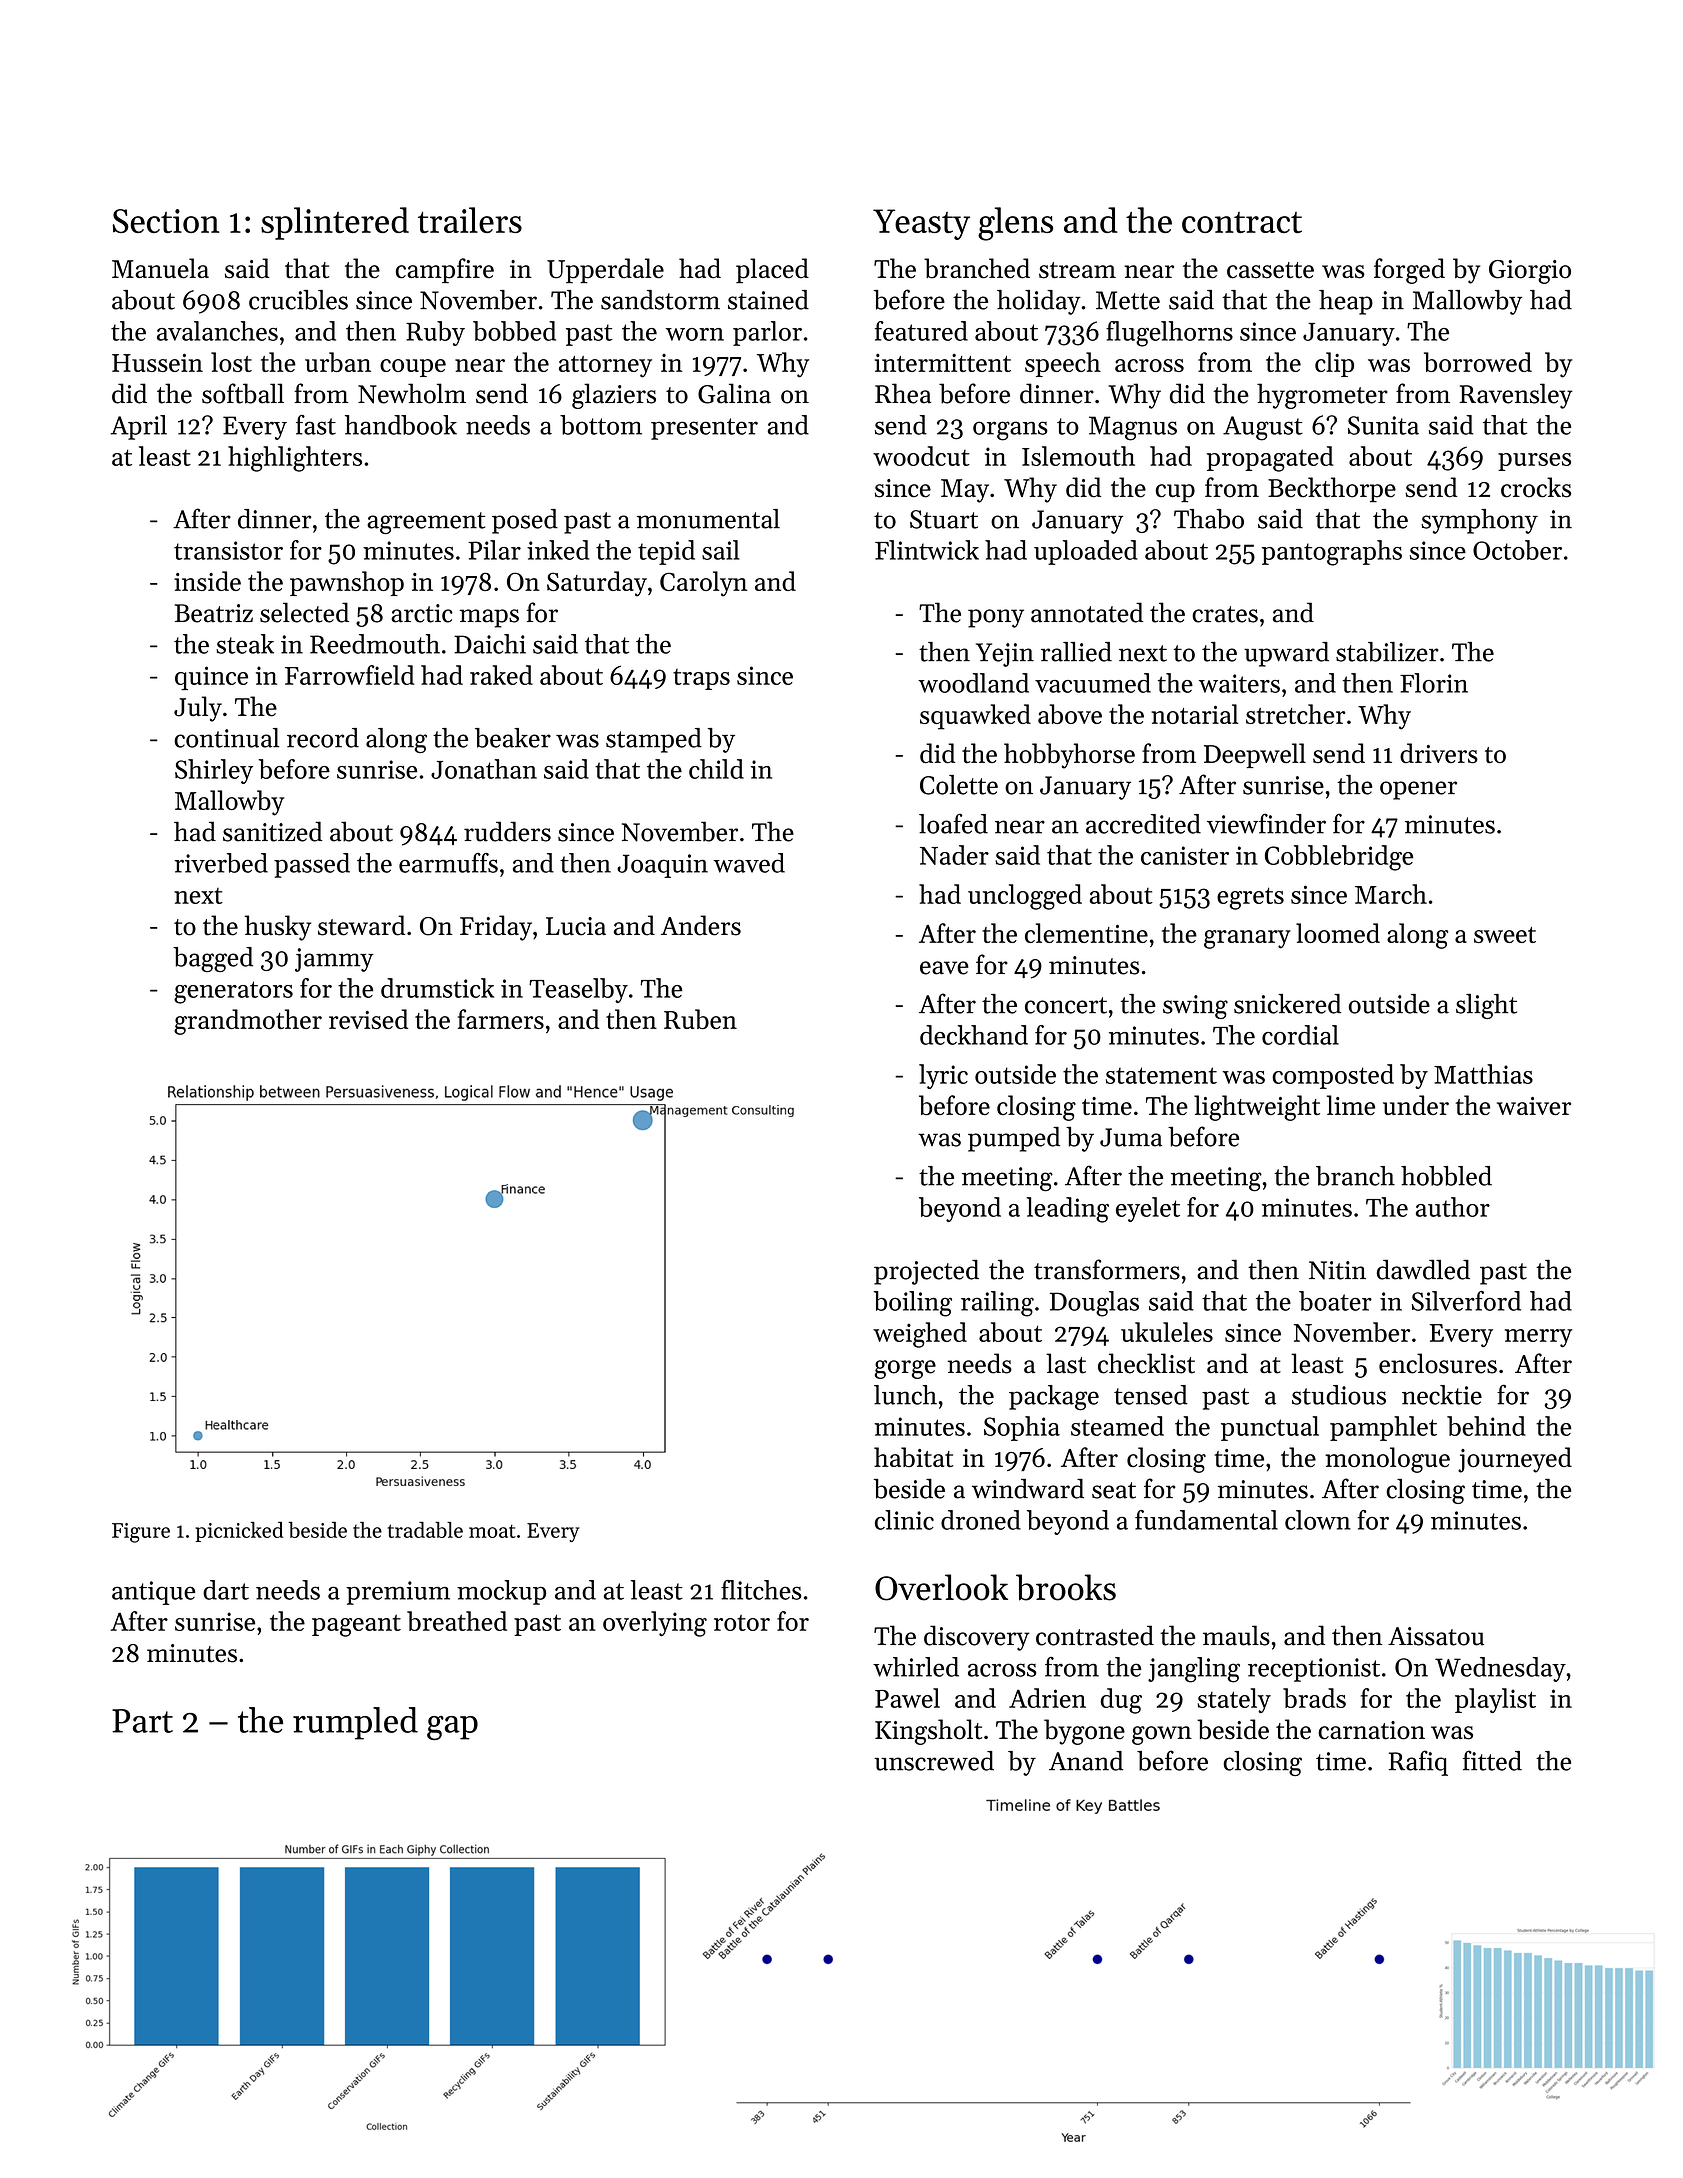  I want to click on Hussein, so click(157, 363).
